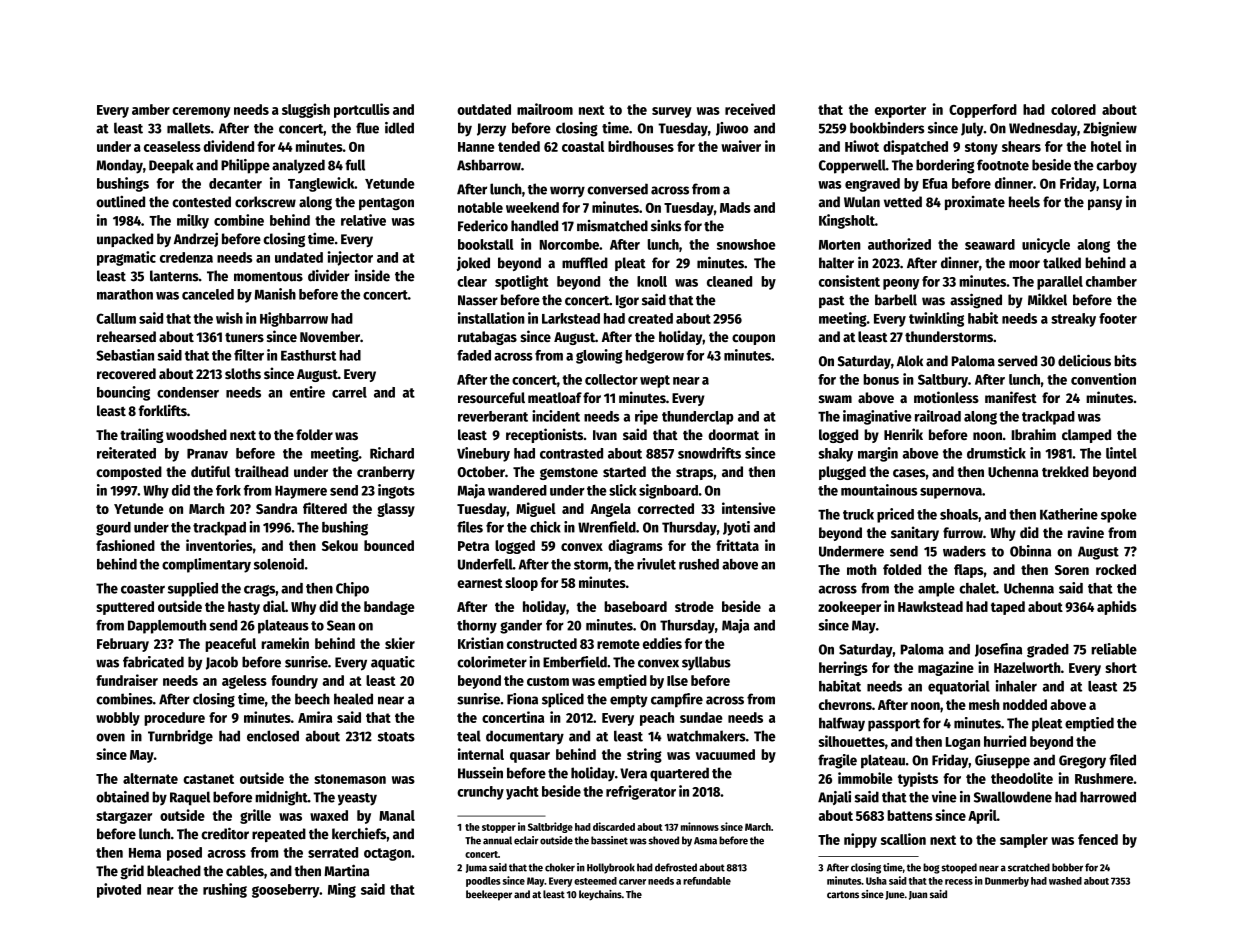 The image size is (1233, 952). What do you see at coordinates (186, 257) in the screenshot?
I see `credenza` at bounding box center [186, 257].
